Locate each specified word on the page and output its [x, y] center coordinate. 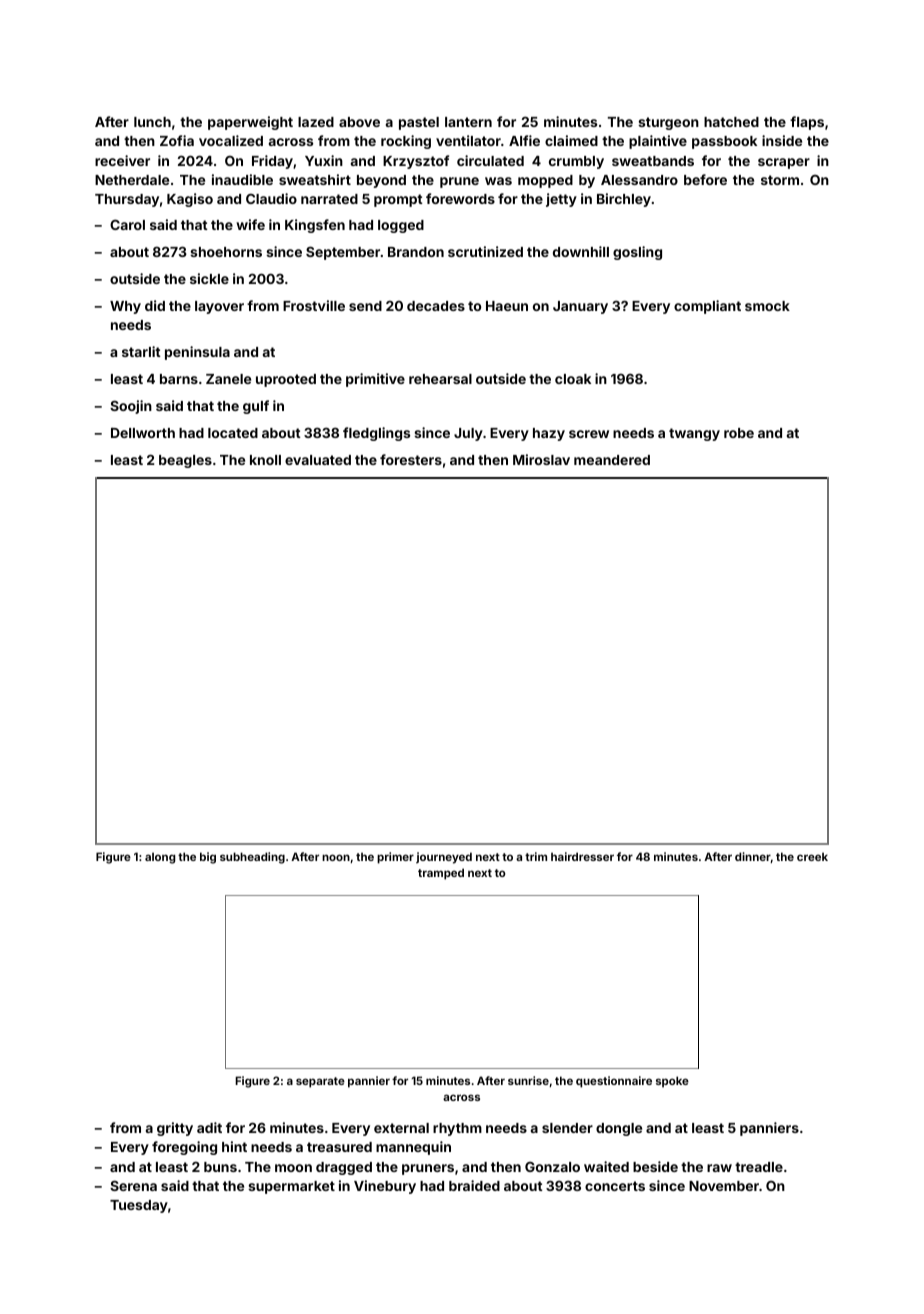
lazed [316, 122]
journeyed [444, 858]
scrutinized [485, 251]
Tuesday [139, 1206]
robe [739, 433]
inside [782, 140]
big [208, 858]
